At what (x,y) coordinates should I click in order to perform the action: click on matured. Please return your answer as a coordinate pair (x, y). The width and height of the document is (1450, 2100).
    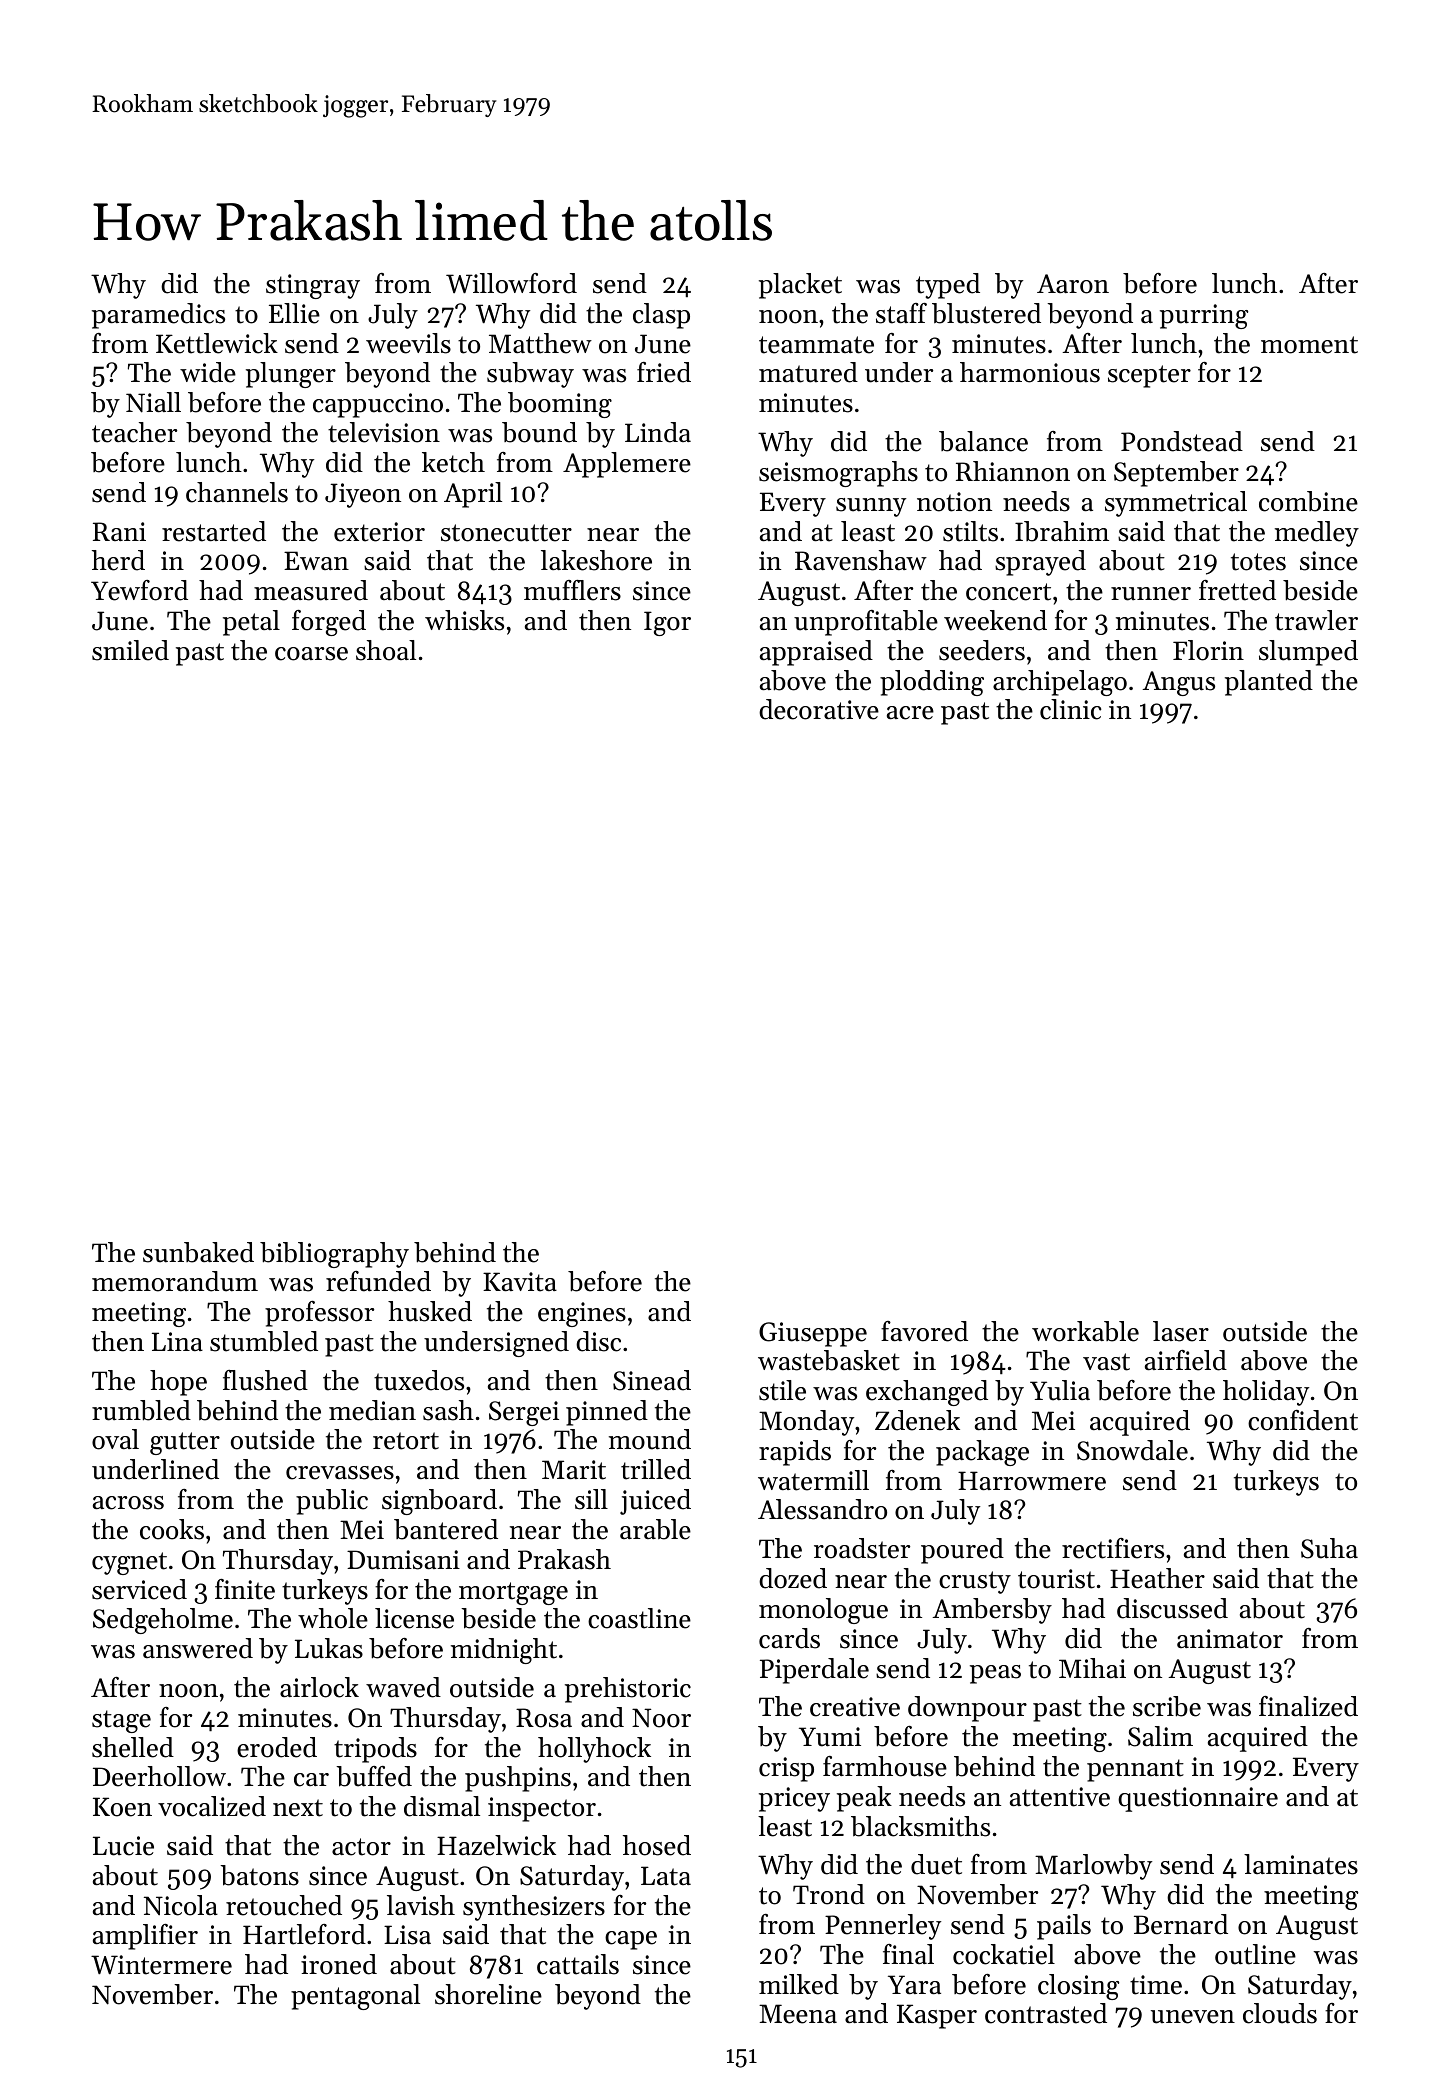
    Looking at the image, I should click on (808, 372).
